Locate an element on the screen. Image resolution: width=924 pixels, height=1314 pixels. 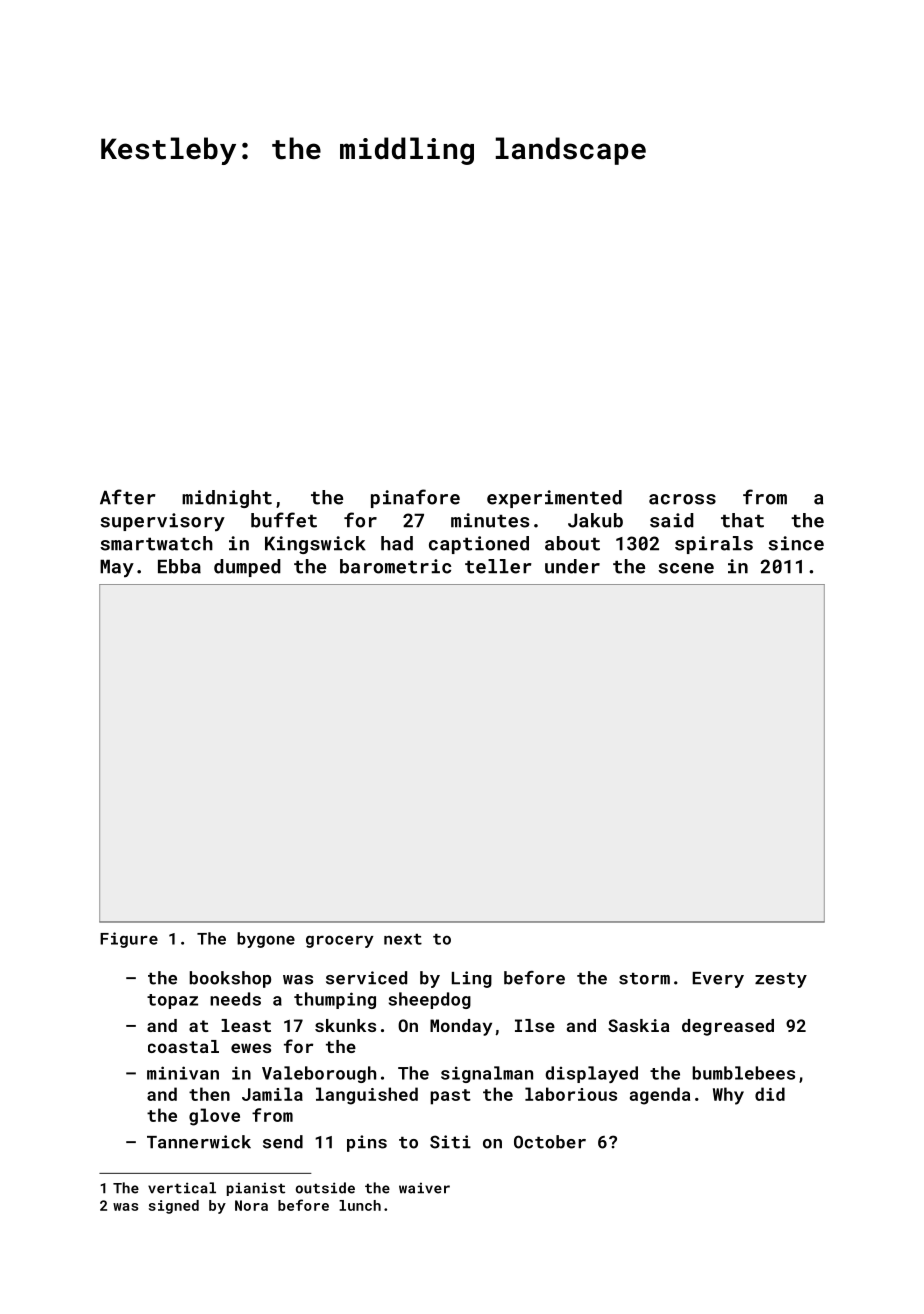
midnight is located at coordinates (227, 499).
